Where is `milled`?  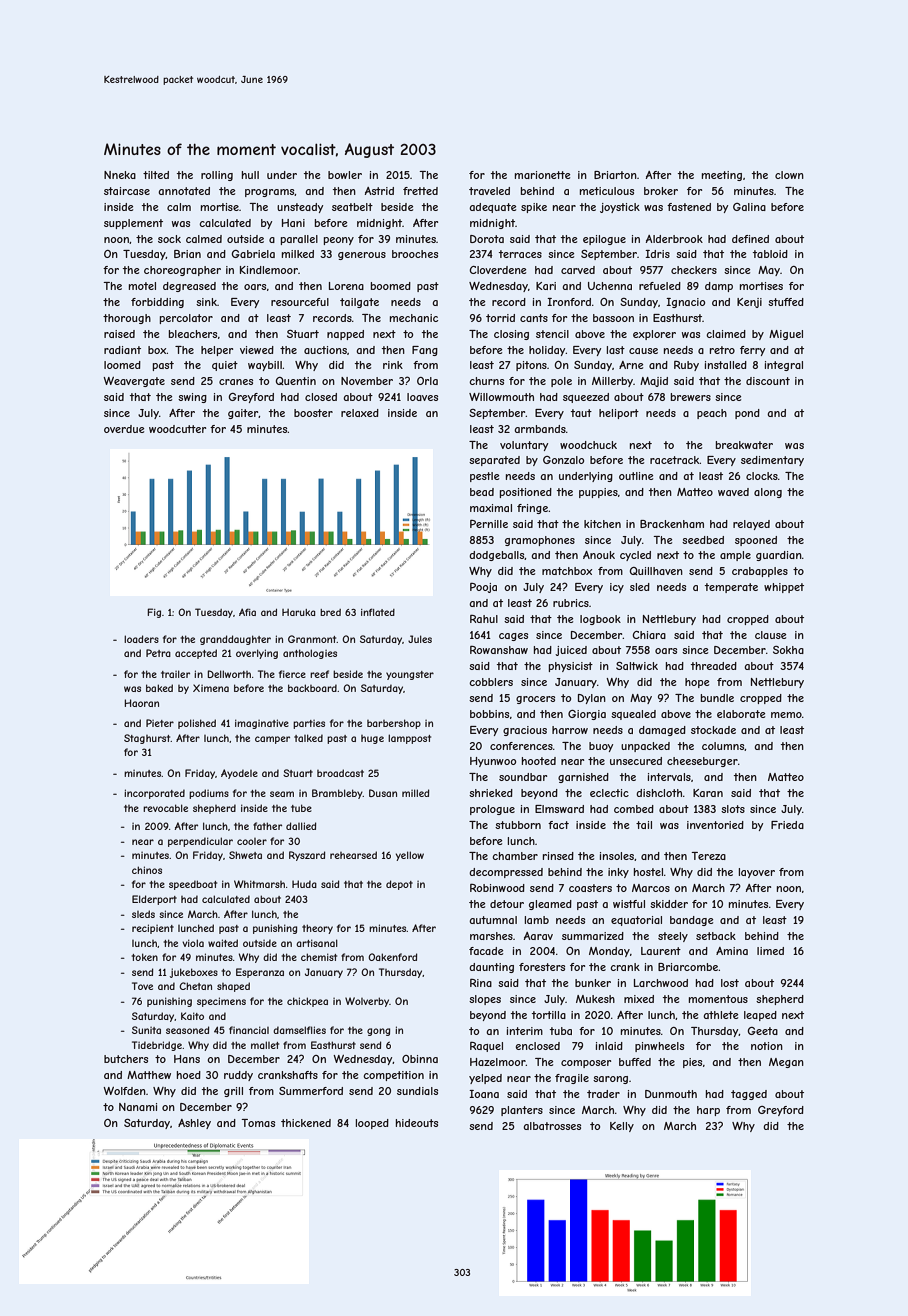
milled is located at coordinates (416, 793).
